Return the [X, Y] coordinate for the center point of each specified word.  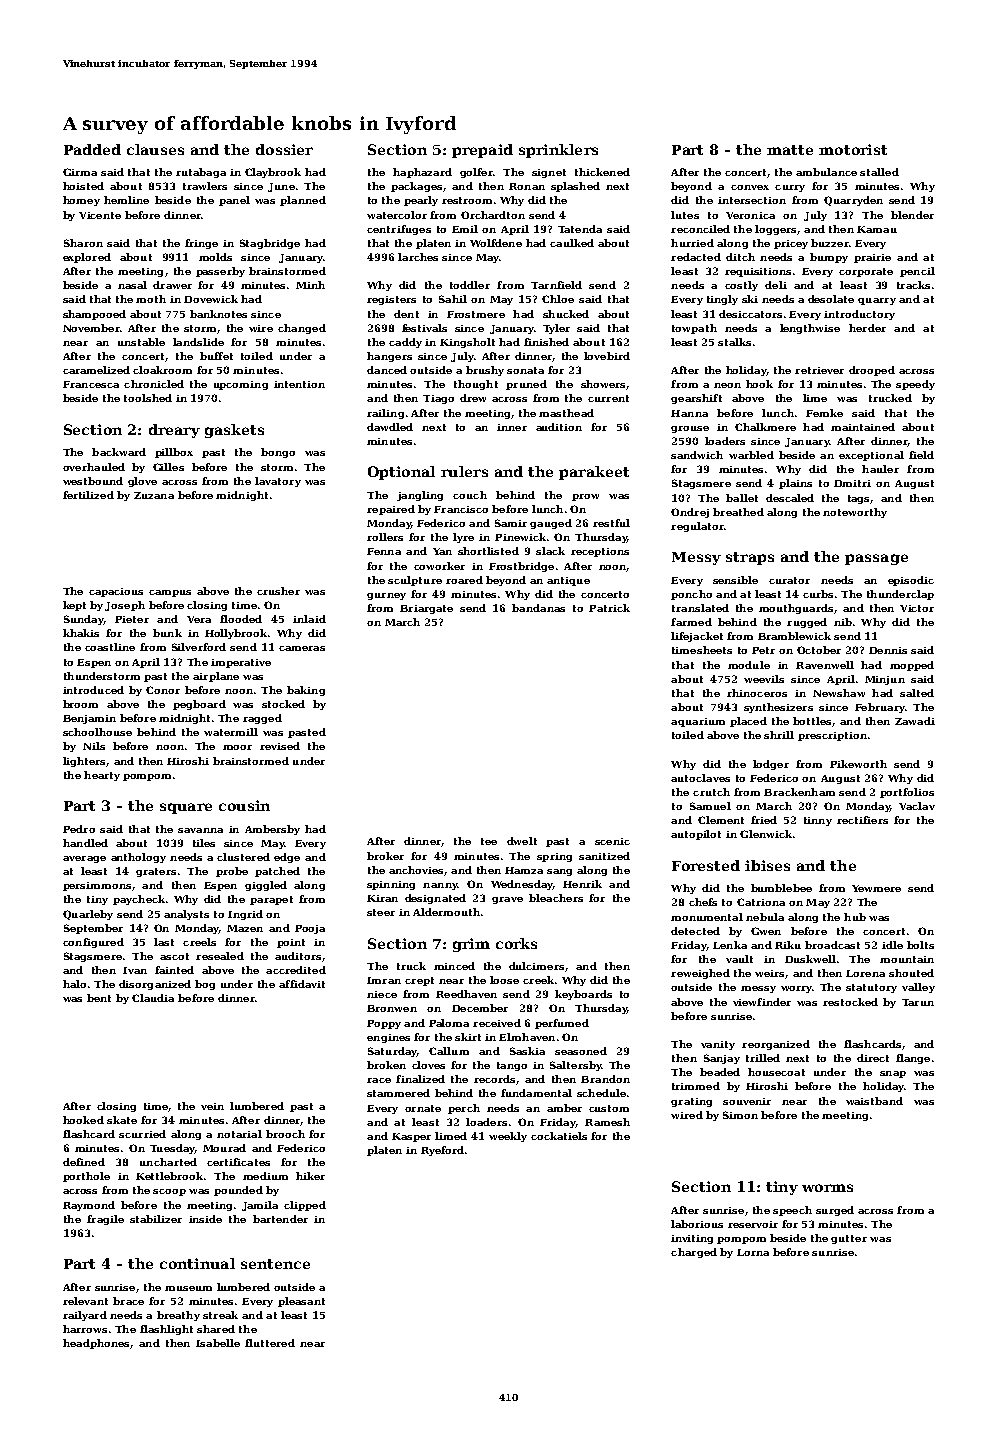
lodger [771, 765]
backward [119, 452]
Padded [92, 149]
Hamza [524, 870]
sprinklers [558, 151]
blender [912, 215]
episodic [911, 581]
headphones [96, 1344]
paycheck [139, 900]
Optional [401, 473]
